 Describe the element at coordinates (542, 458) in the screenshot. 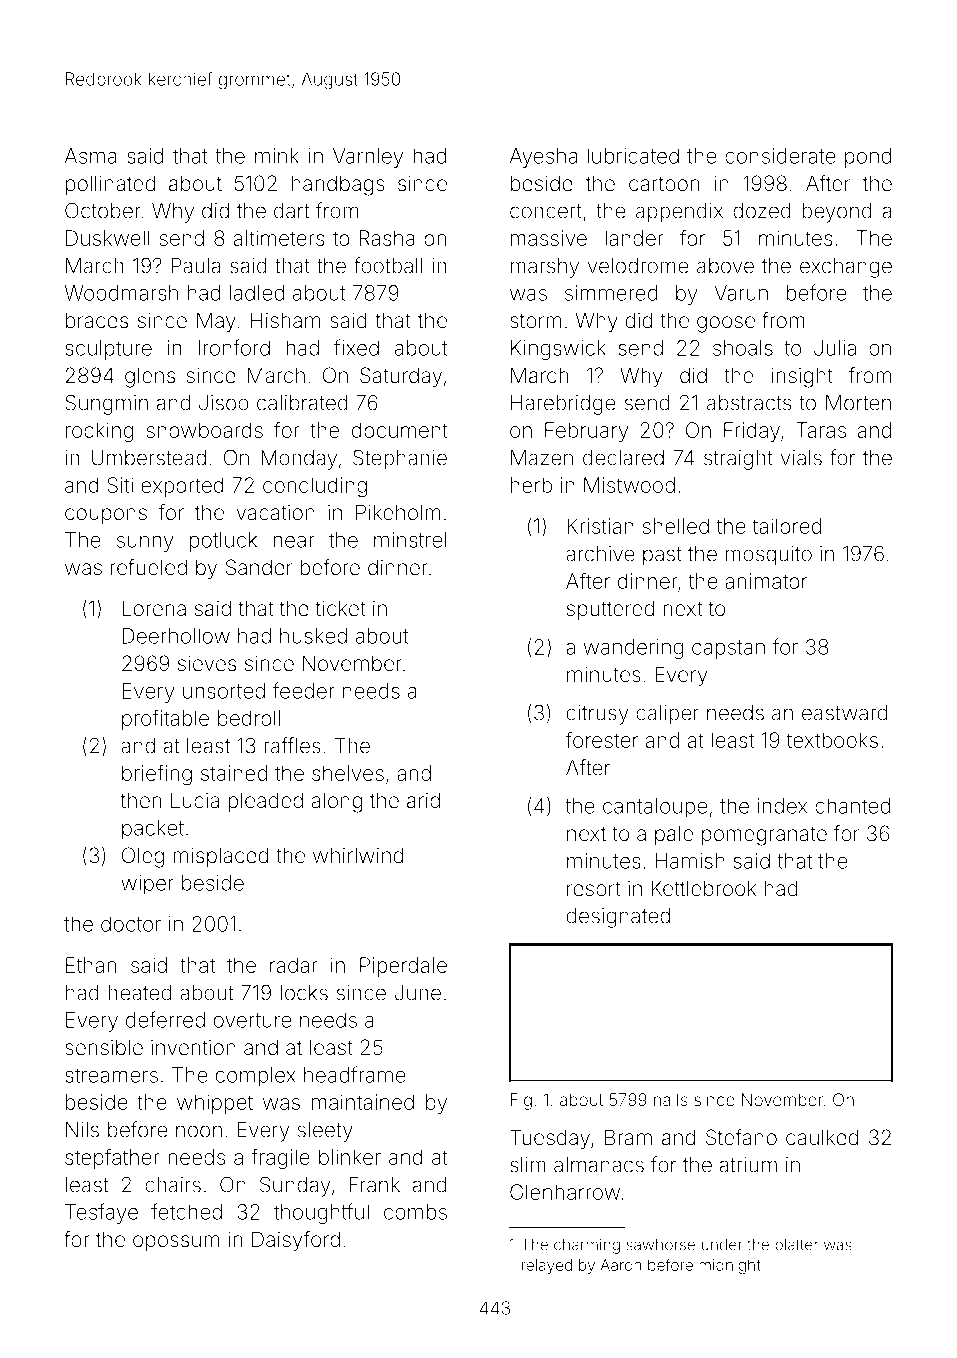

I see `Mazen` at that location.
